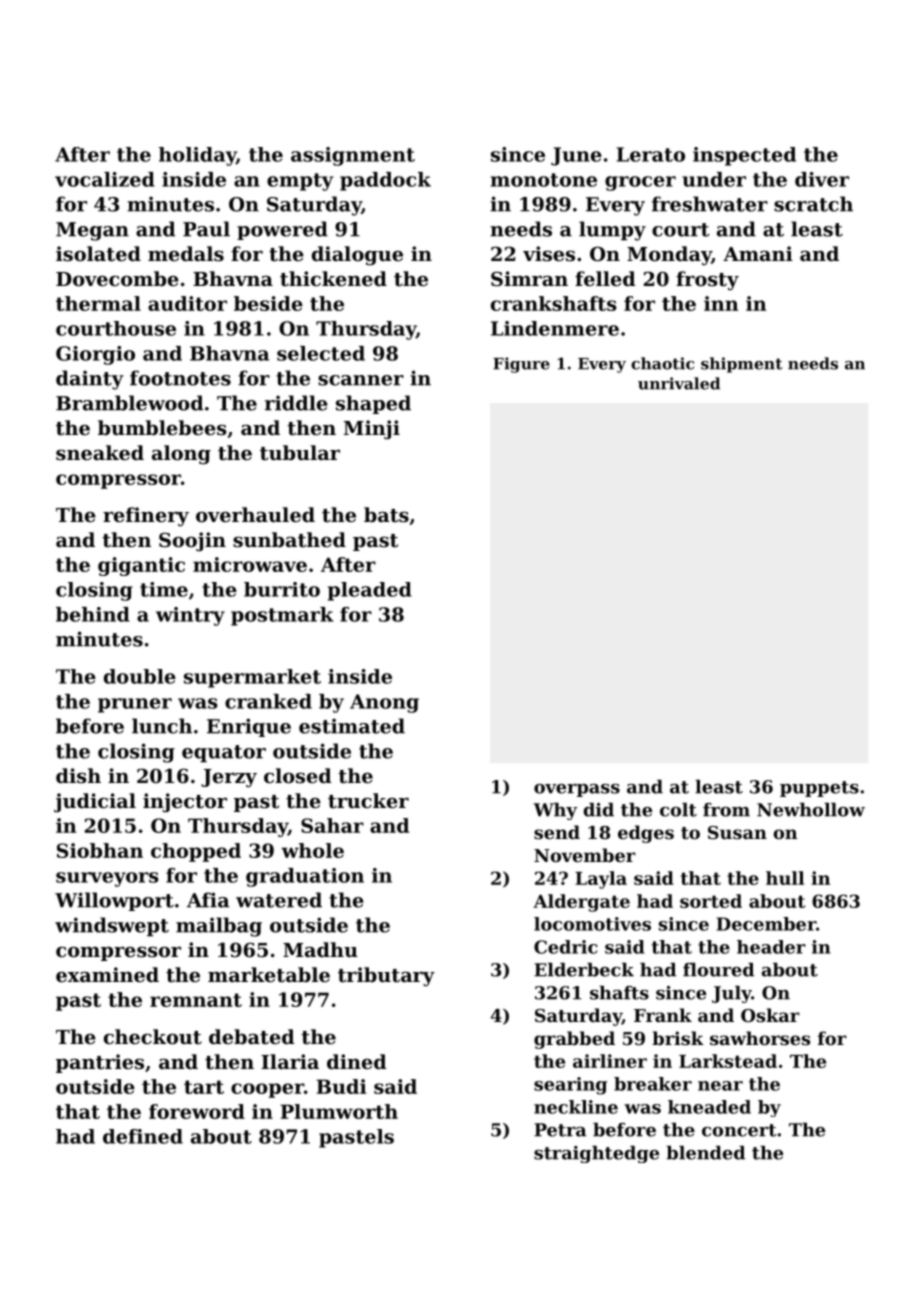 Image resolution: width=924 pixels, height=1311 pixels. I want to click on time, so click(164, 589).
